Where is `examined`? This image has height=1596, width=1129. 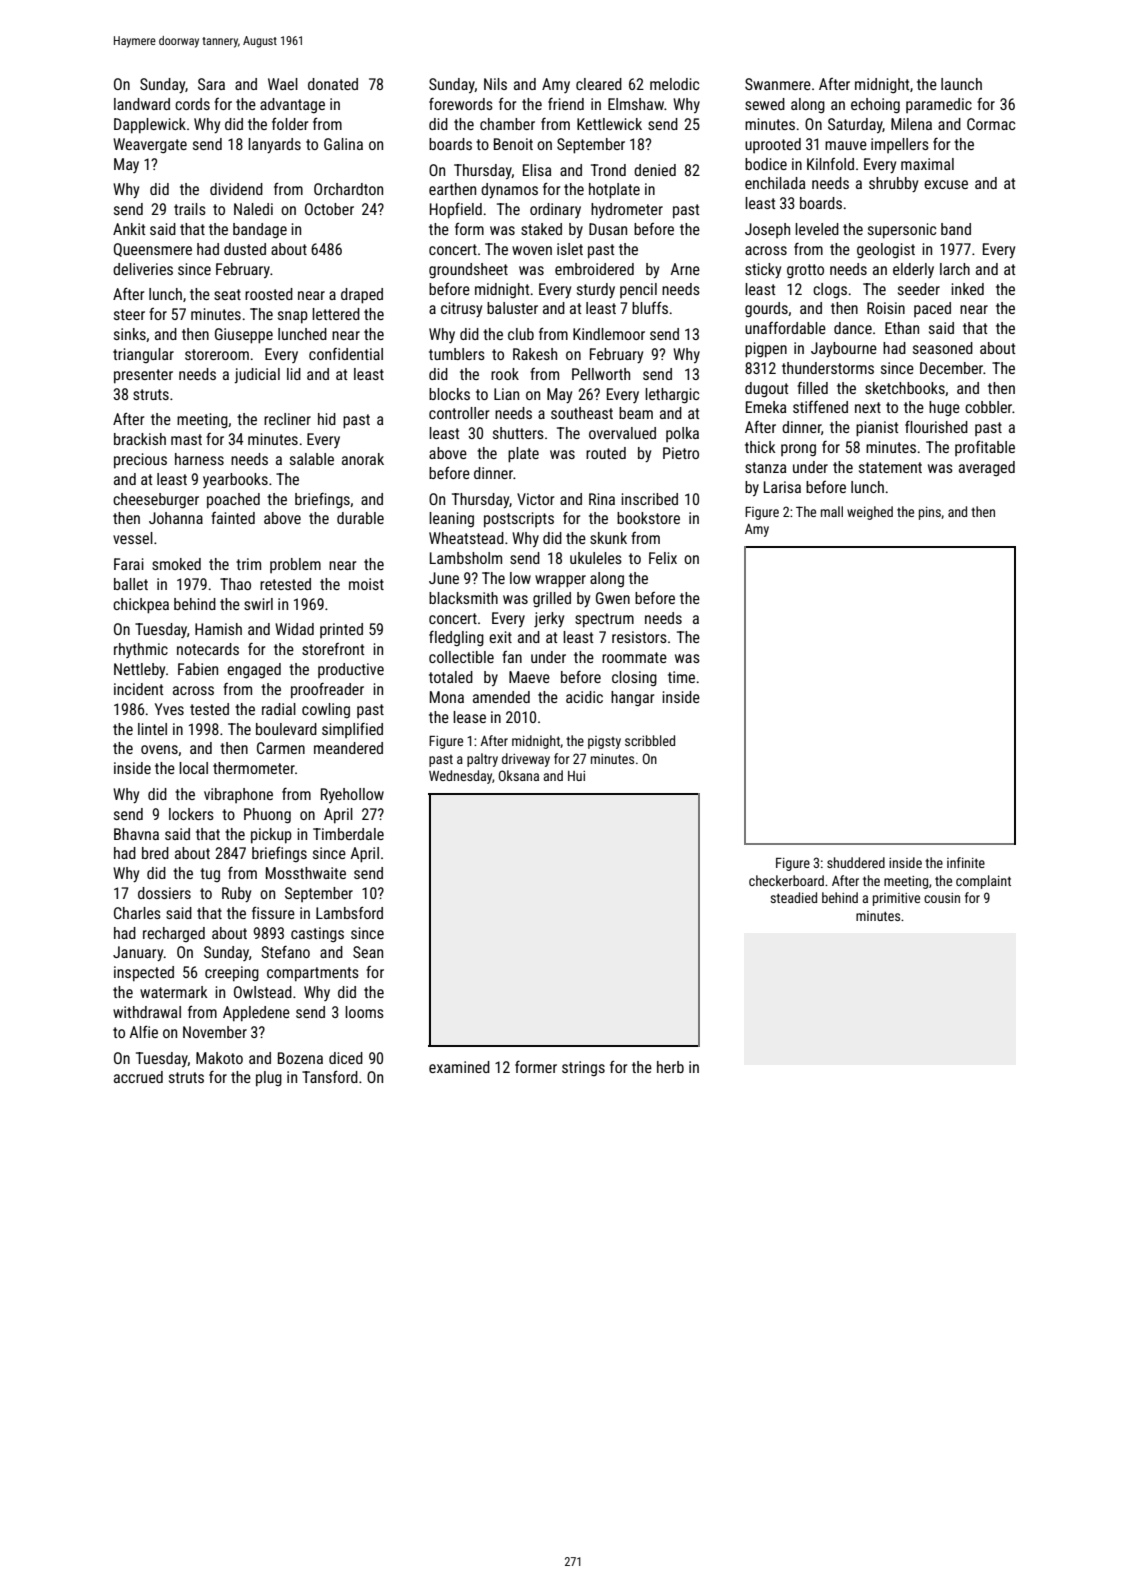
examined is located at coordinates (459, 1067).
